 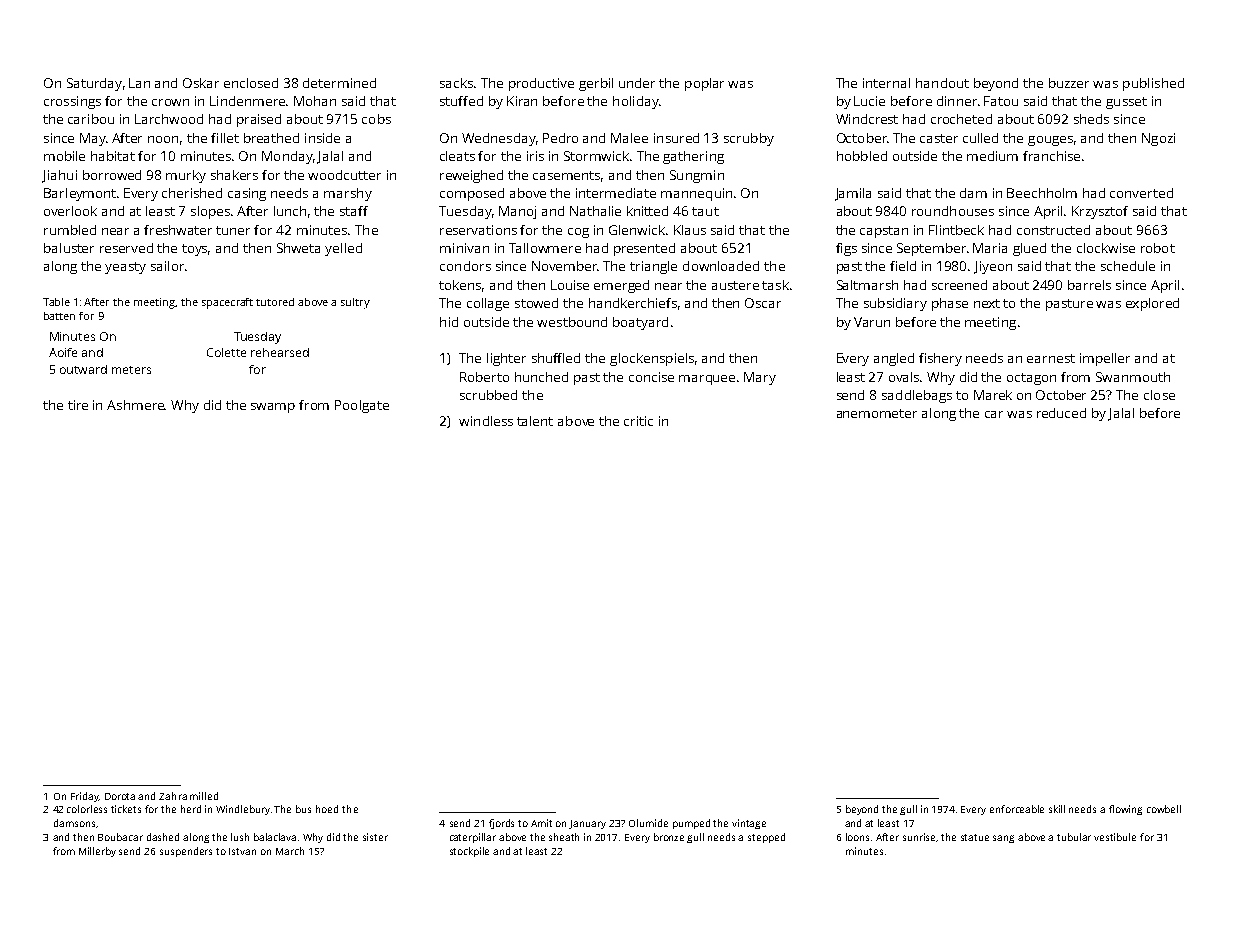 I want to click on Ngozi, so click(x=1158, y=139).
